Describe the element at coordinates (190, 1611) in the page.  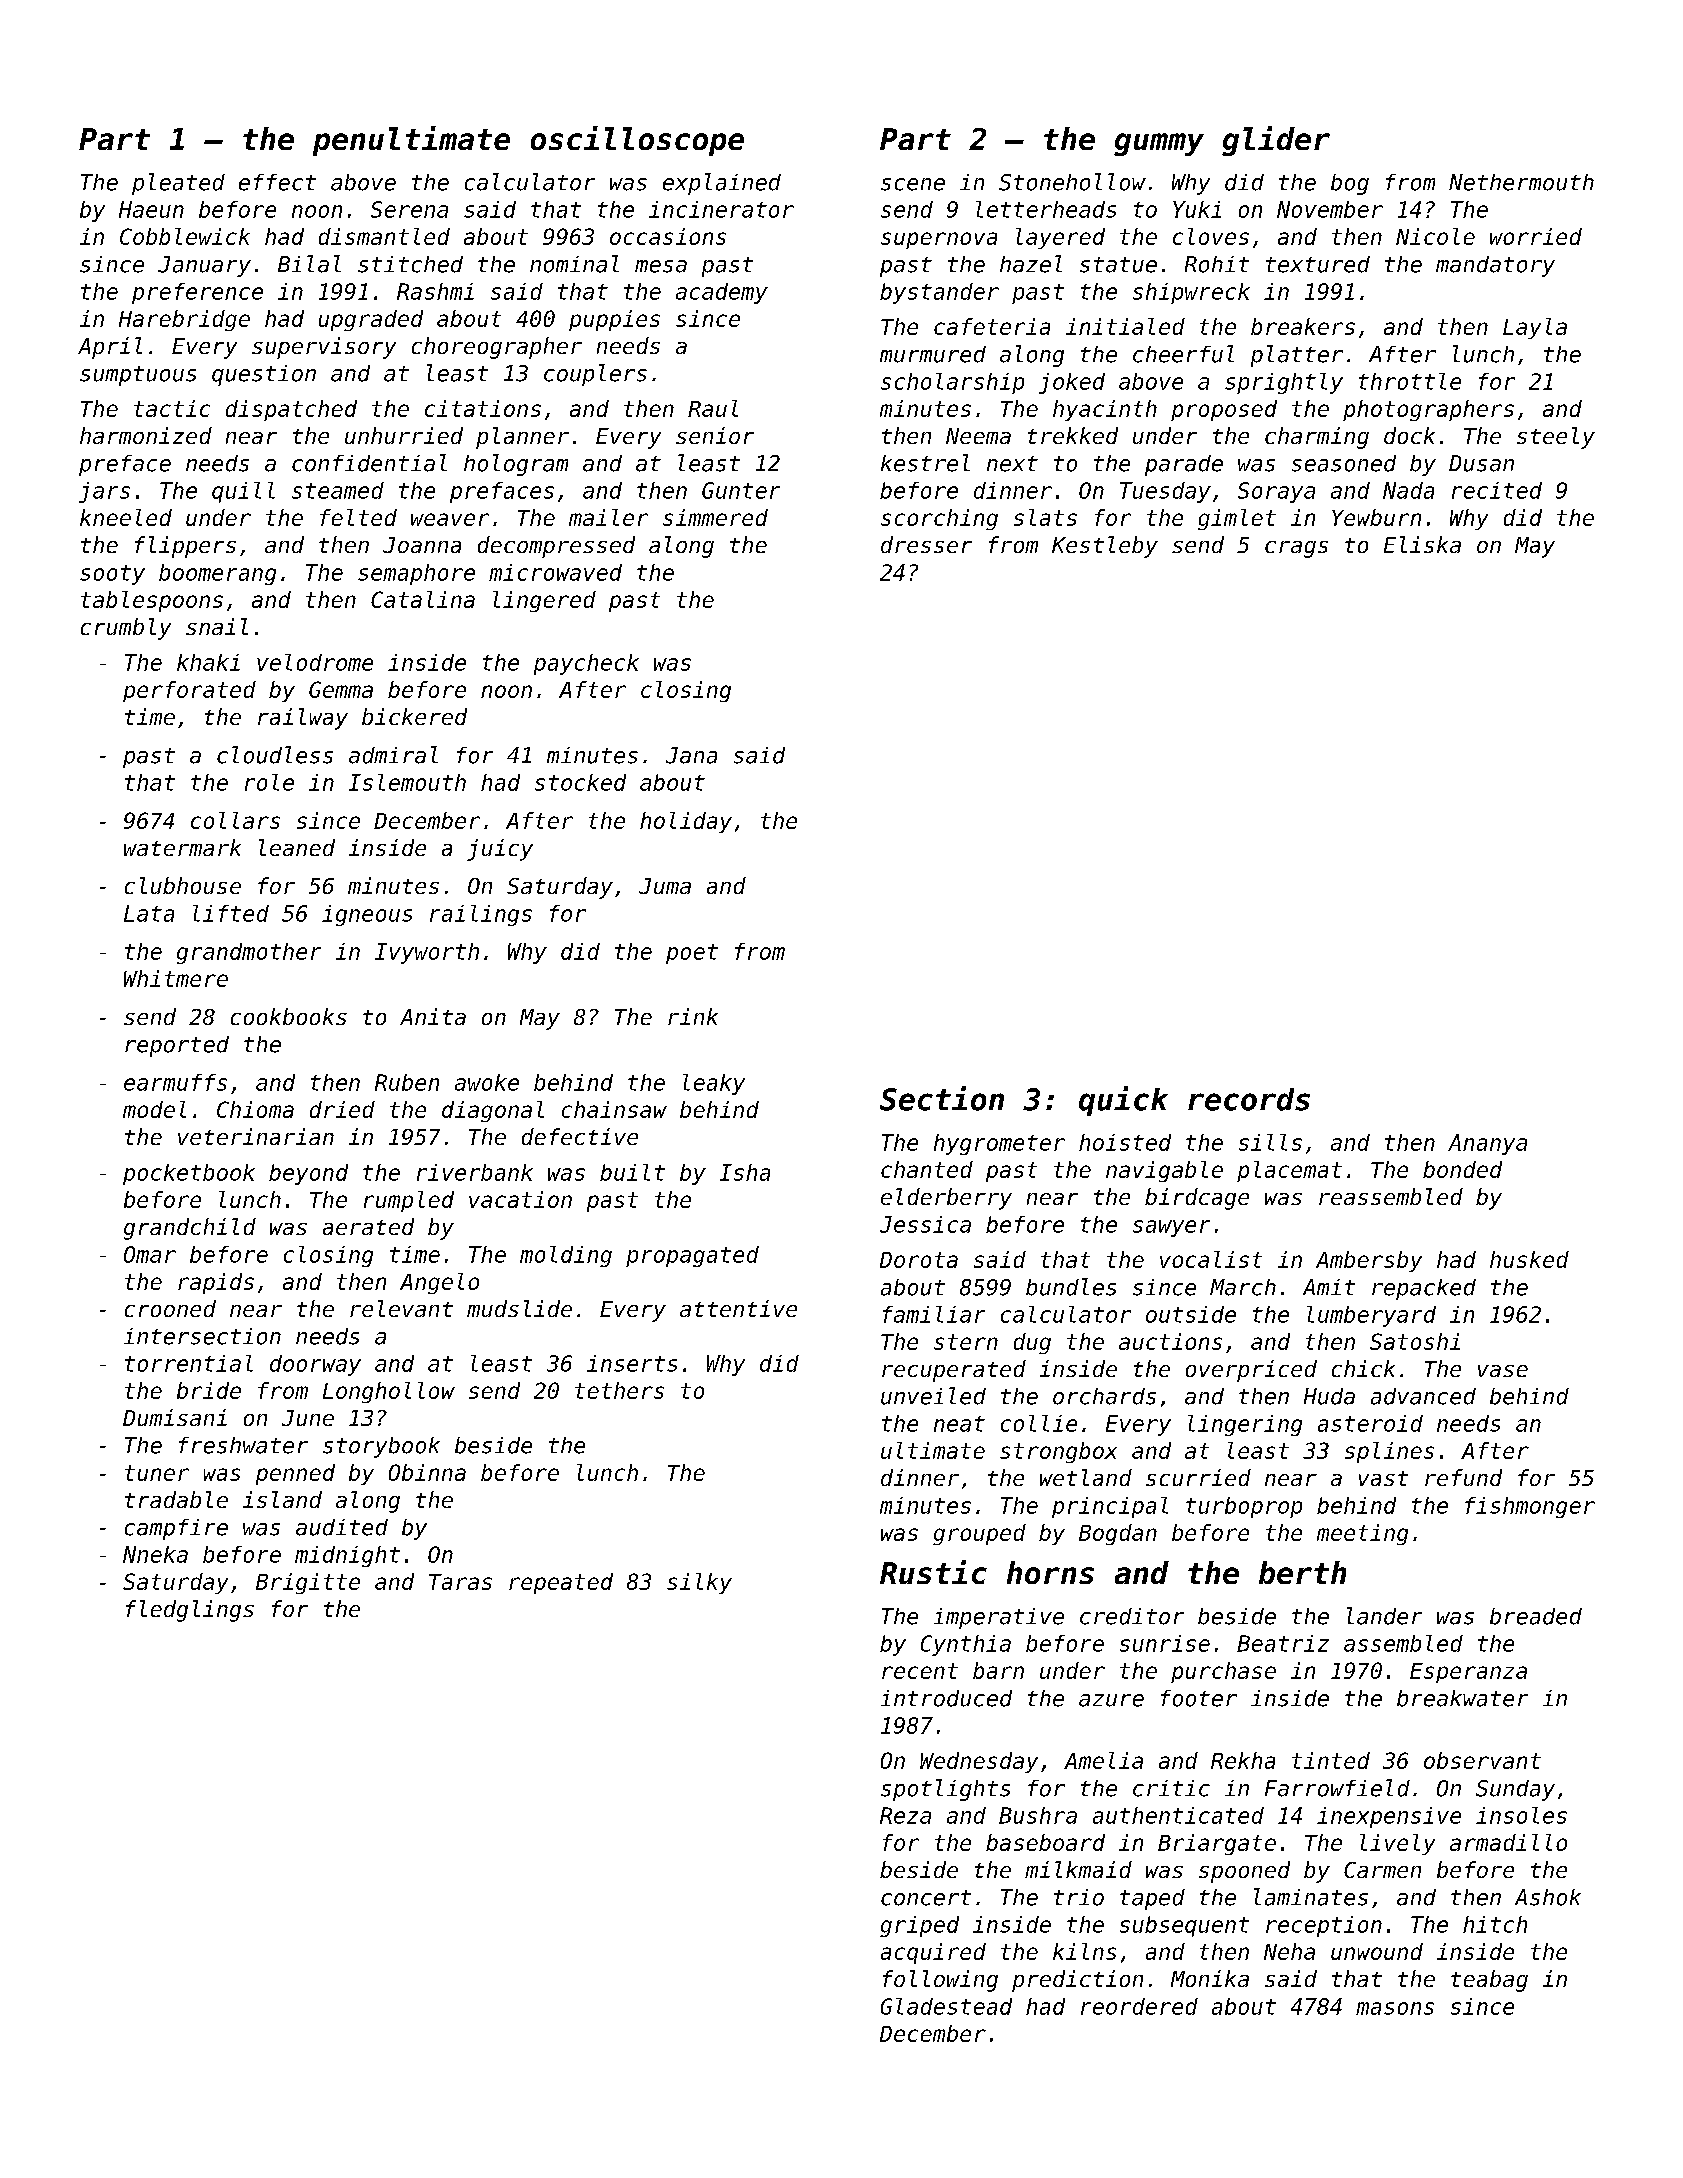
I see `fledglings` at that location.
